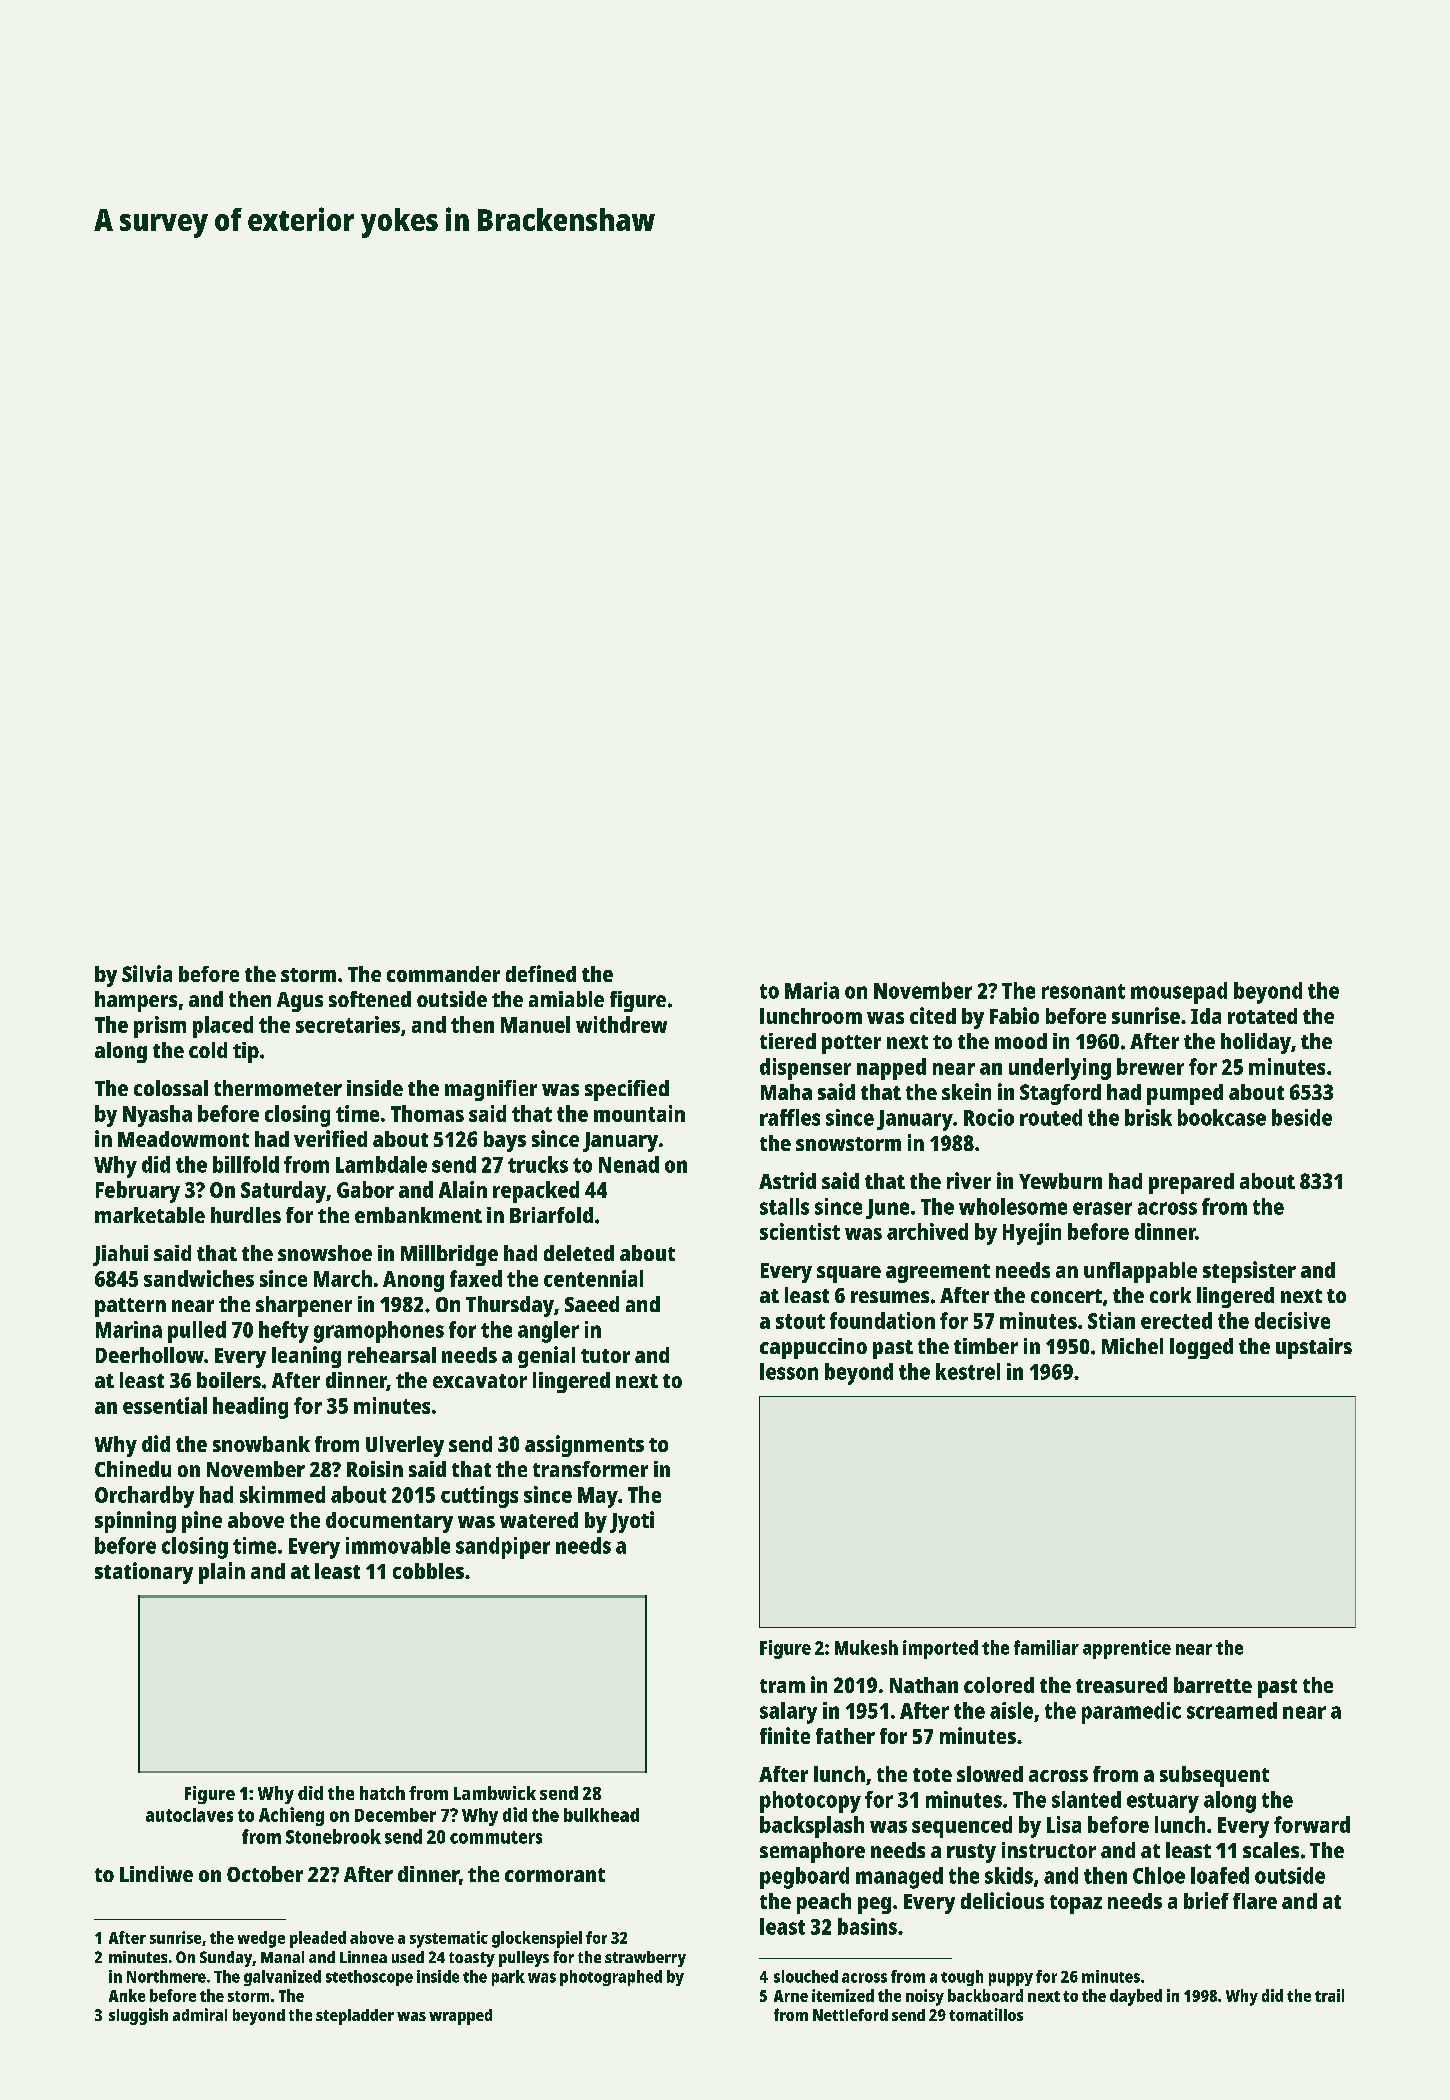  I want to click on familiar, so click(1046, 1647).
